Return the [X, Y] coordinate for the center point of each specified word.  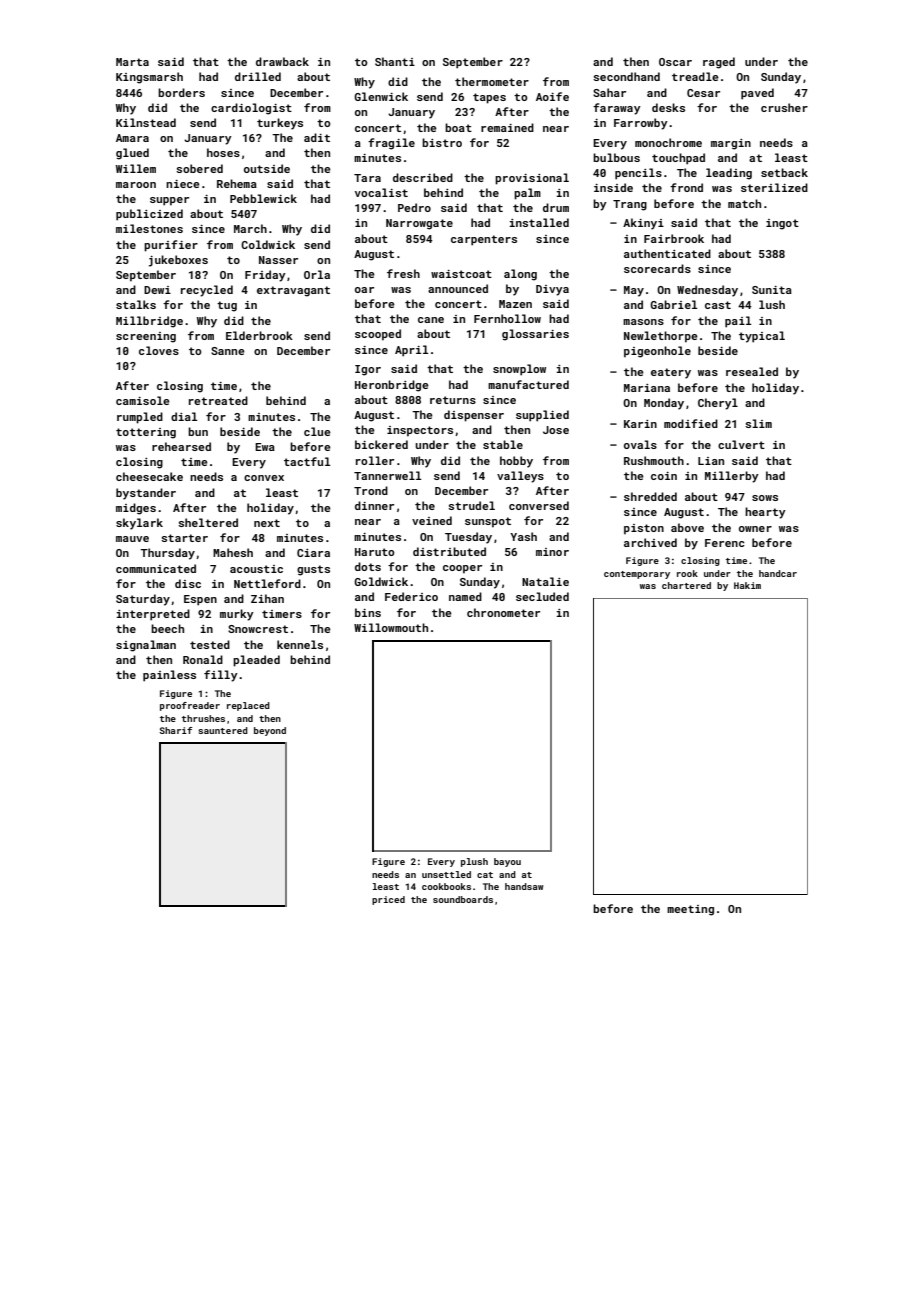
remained [507, 127]
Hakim [747, 585]
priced [388, 900]
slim [758, 423]
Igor [368, 370]
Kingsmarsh [149, 78]
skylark [139, 524]
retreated [218, 400]
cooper [462, 569]
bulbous [616, 157]
